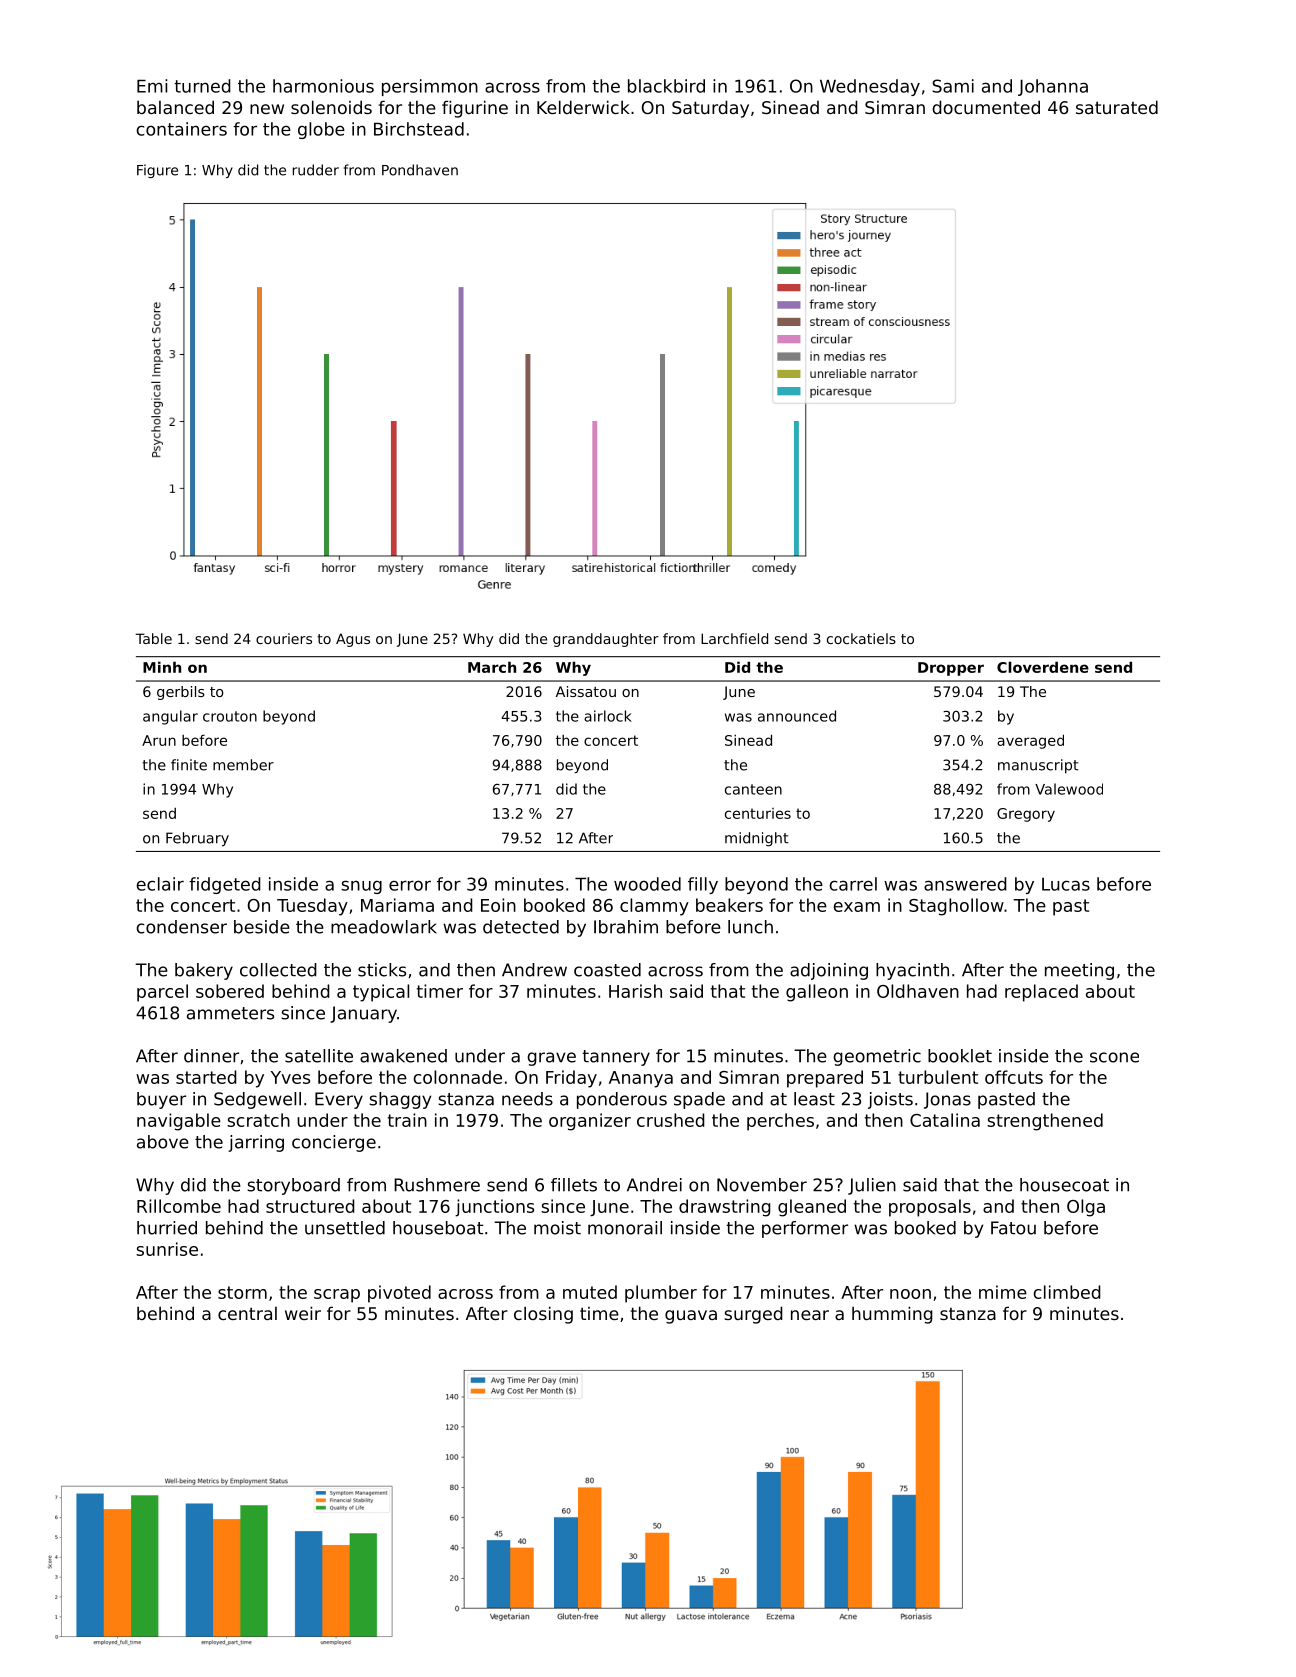  I want to click on scone, so click(1114, 1057).
